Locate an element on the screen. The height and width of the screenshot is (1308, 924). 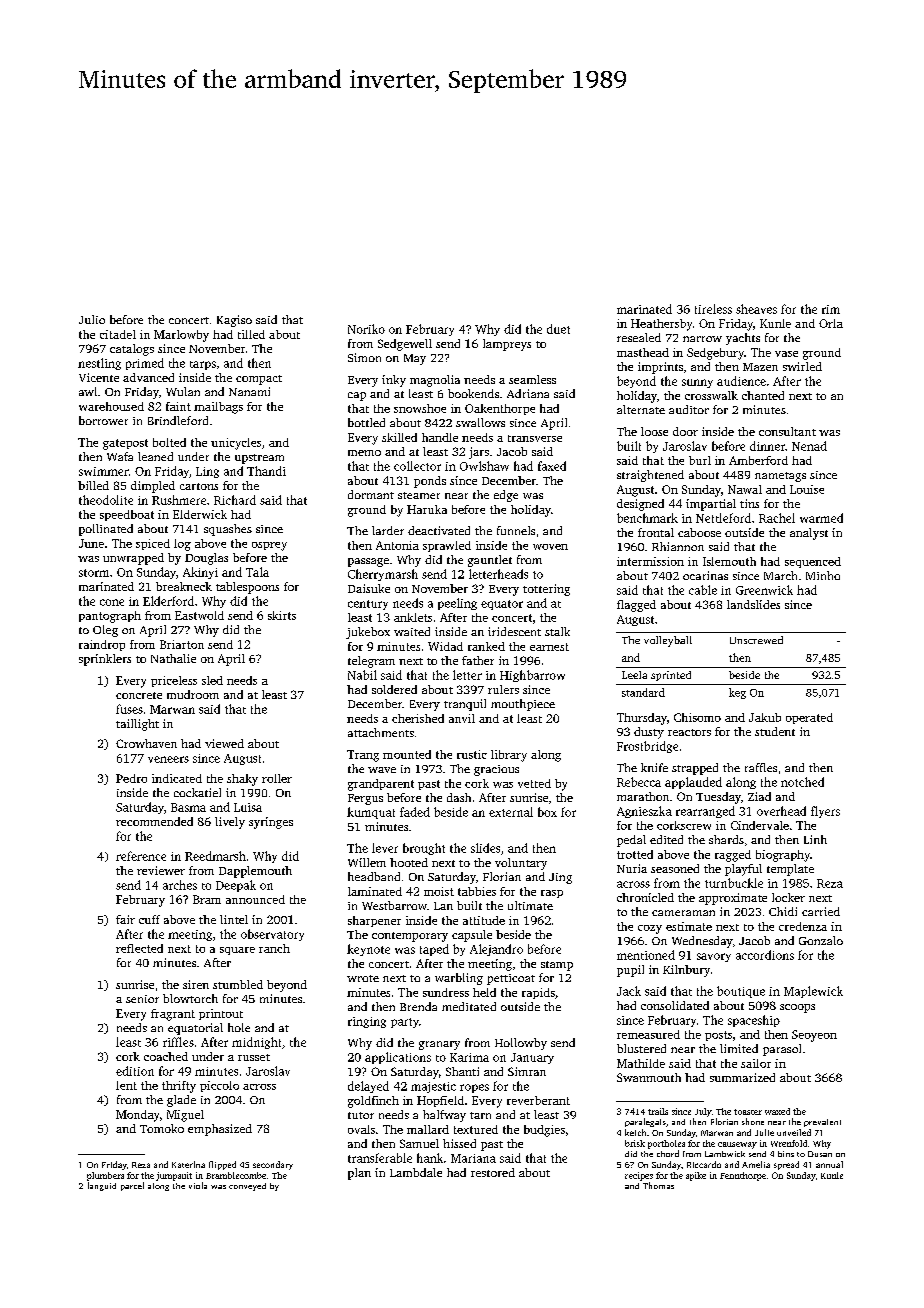
notched is located at coordinates (802, 782).
